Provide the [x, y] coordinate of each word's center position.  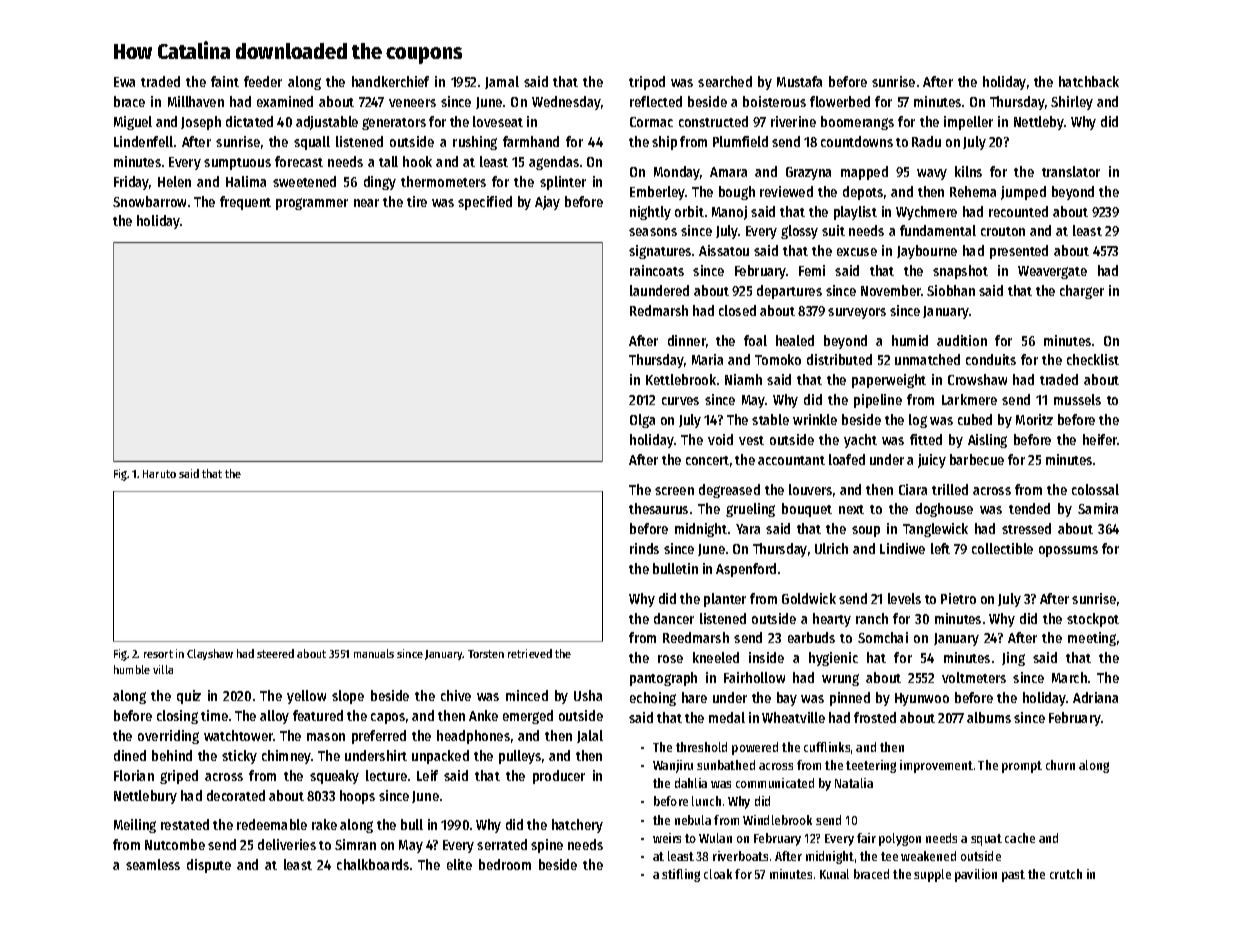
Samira [1098, 508]
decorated [236, 795]
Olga [642, 421]
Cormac [651, 122]
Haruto [159, 474]
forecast [299, 161]
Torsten [486, 654]
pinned [850, 699]
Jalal [590, 736]
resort [158, 654]
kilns [968, 171]
